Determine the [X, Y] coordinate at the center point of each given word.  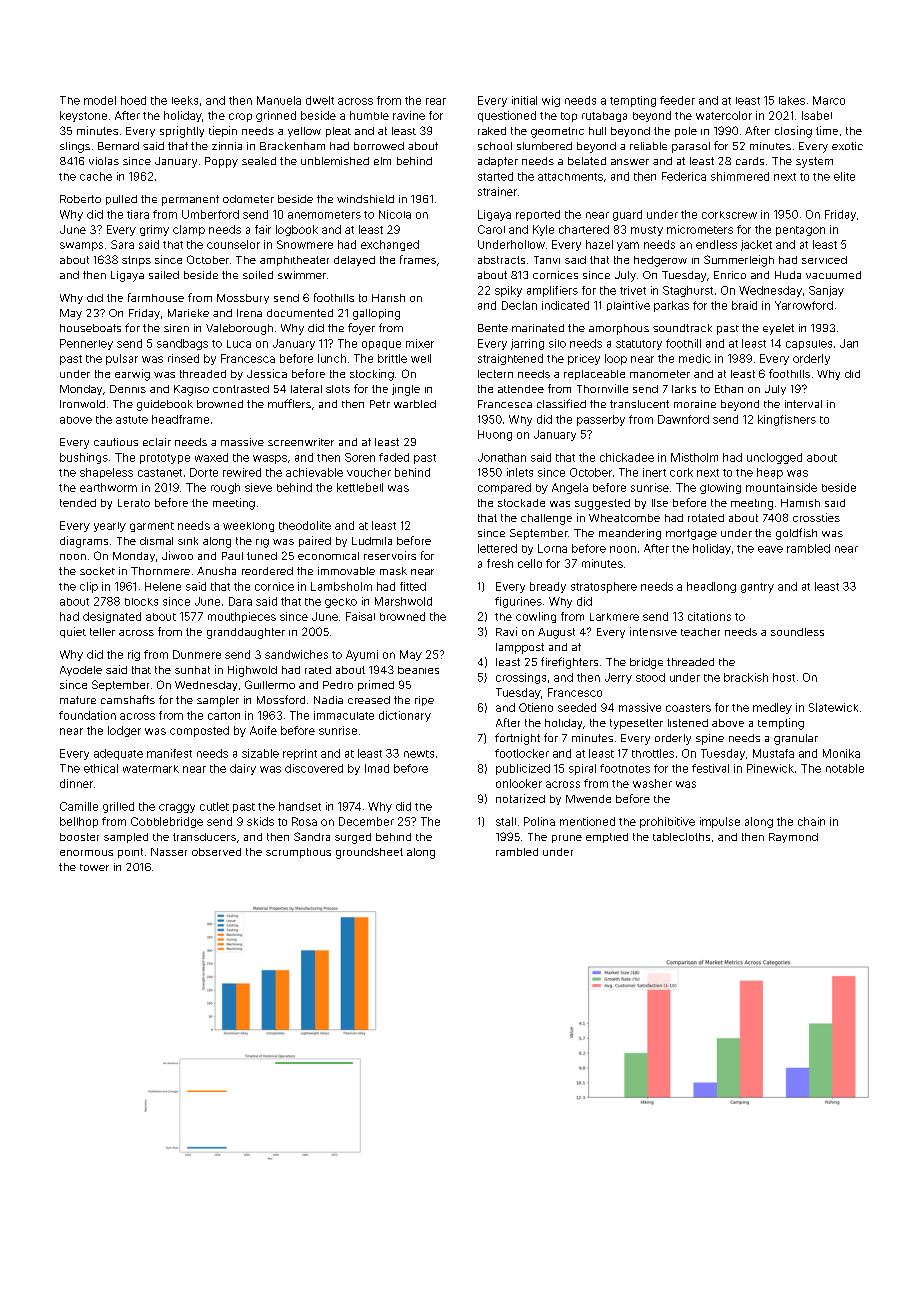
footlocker [522, 753]
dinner [76, 783]
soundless [797, 632]
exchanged [390, 245]
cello [530, 563]
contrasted [241, 389]
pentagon [800, 231]
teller [102, 632]
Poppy [221, 162]
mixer [420, 343]
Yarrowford [804, 305]
